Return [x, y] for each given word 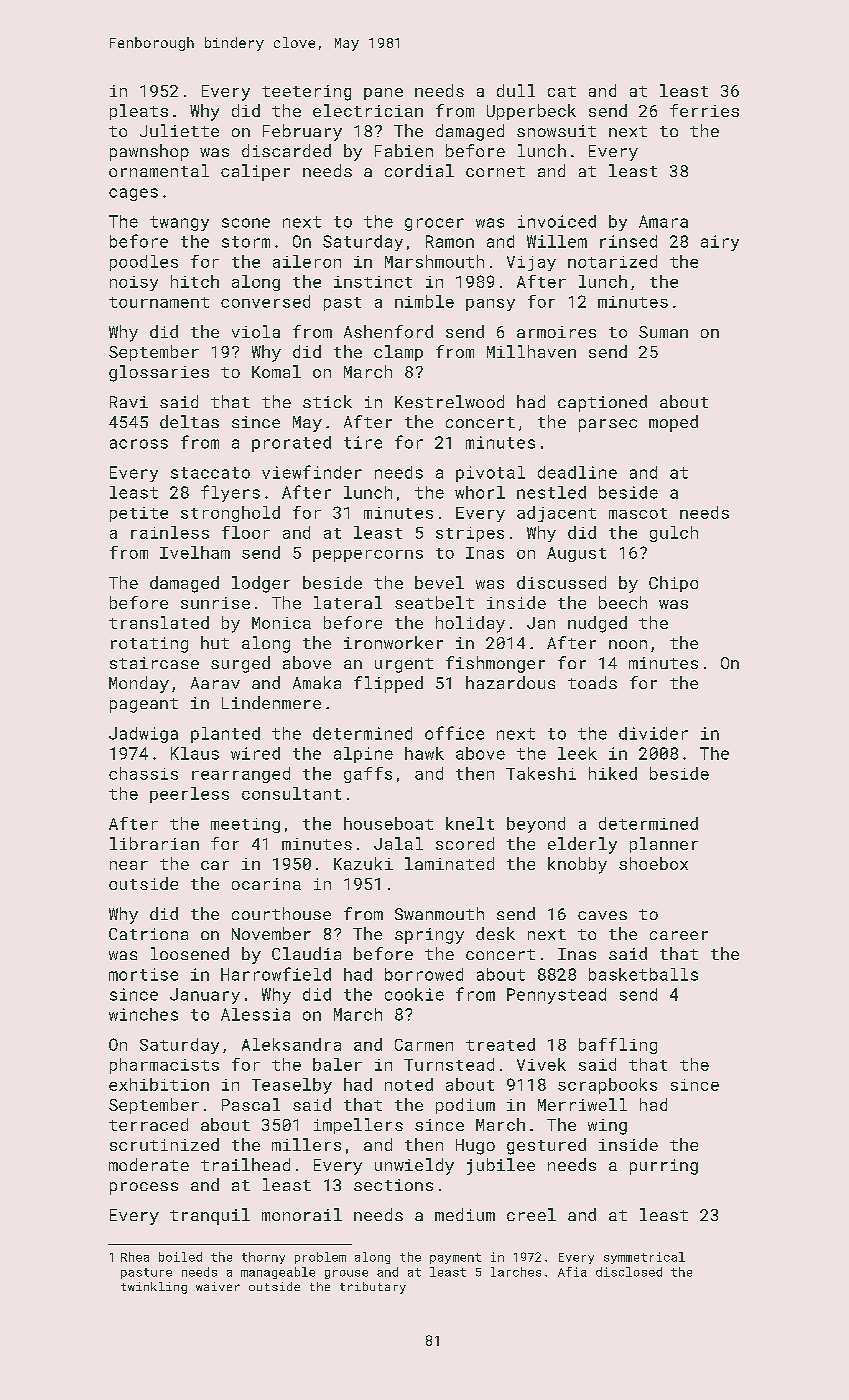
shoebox [653, 863]
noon [628, 644]
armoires [556, 332]
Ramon [450, 241]
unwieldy [414, 1166]
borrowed [424, 974]
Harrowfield [276, 974]
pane [383, 94]
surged [240, 664]
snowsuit [556, 131]
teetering [306, 93]
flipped [388, 684]
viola [256, 331]
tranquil [210, 1216]
